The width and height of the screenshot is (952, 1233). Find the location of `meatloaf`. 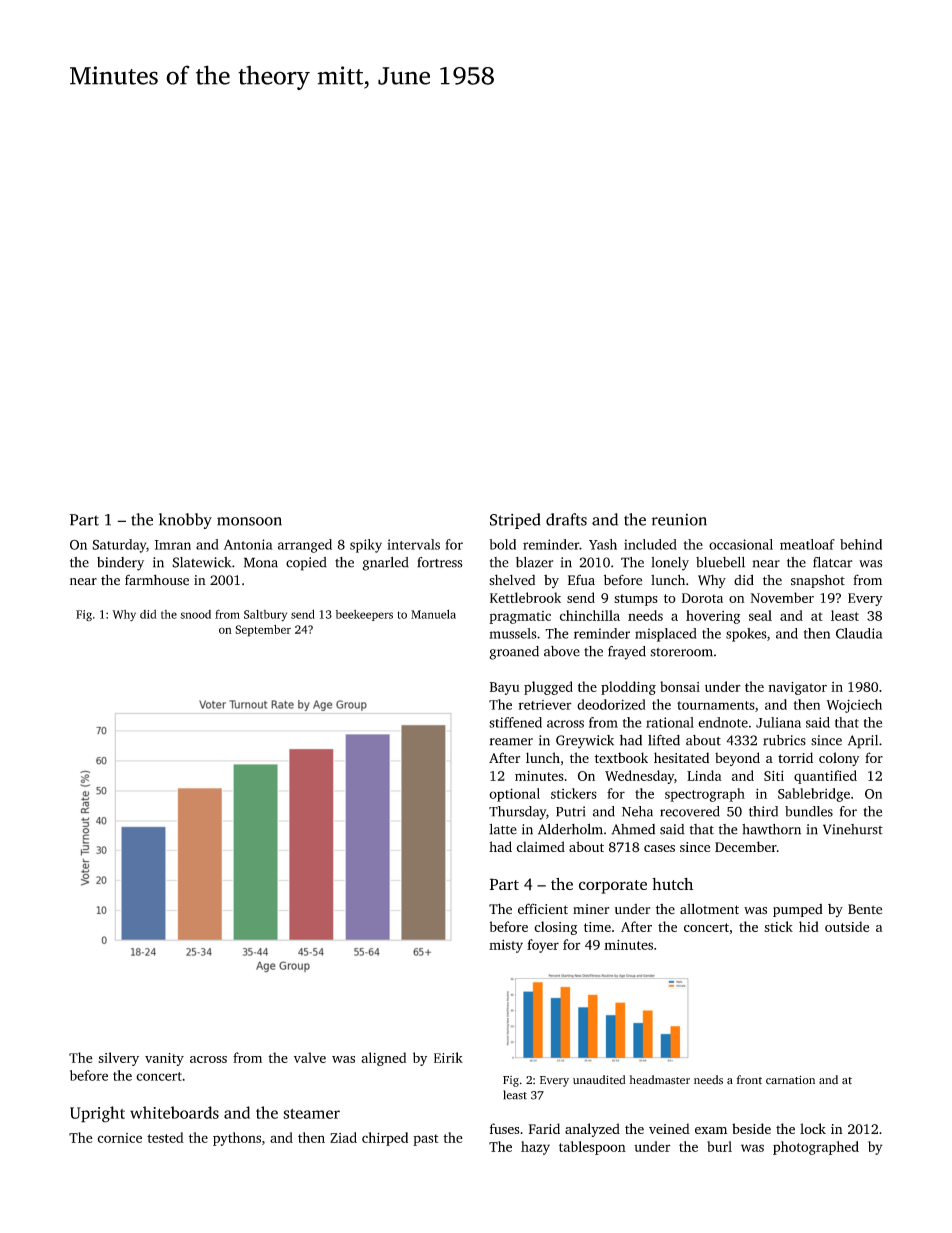

meatloaf is located at coordinates (807, 544).
